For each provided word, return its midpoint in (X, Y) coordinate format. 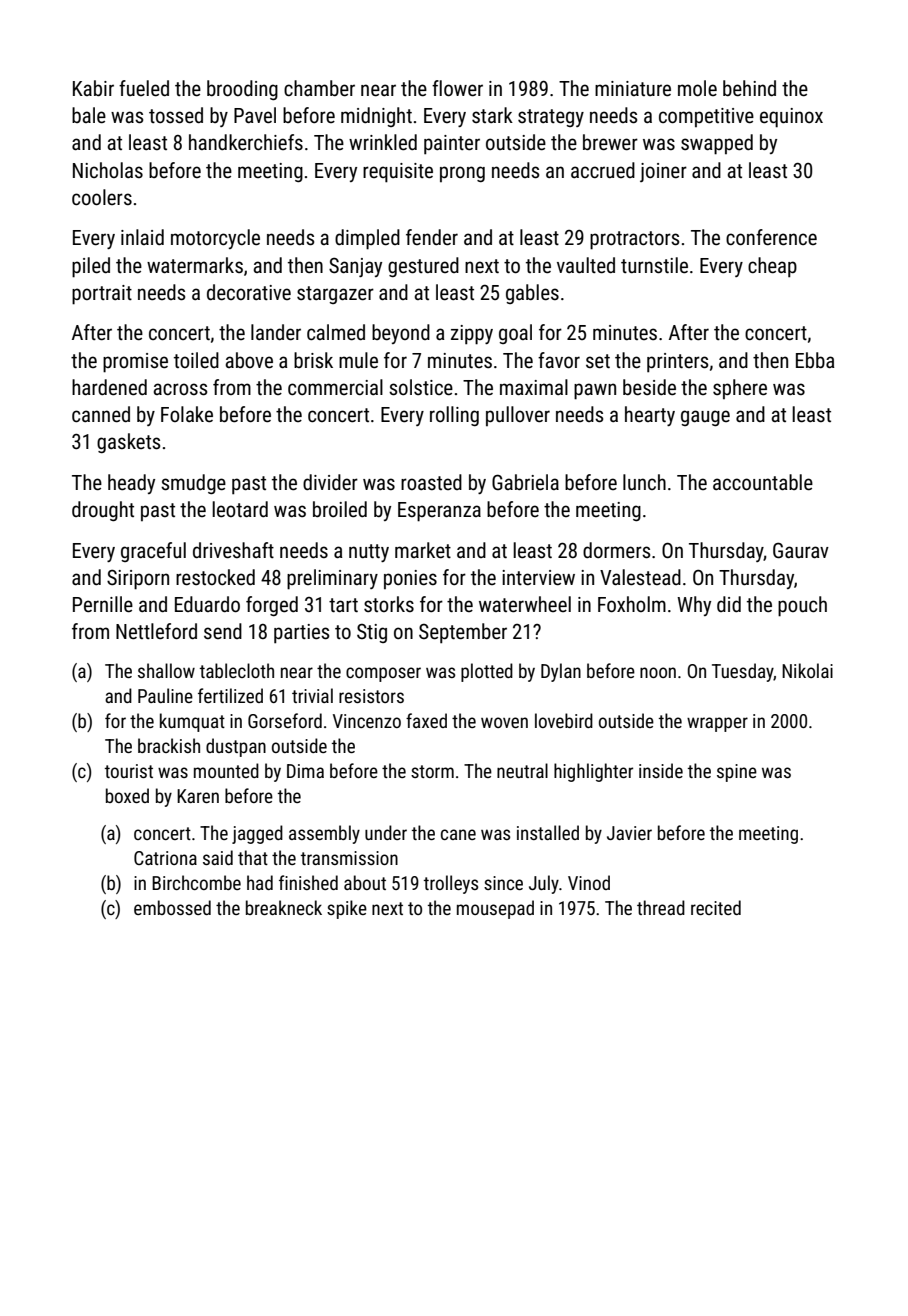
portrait (102, 295)
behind (749, 88)
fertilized (230, 695)
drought (103, 511)
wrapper (717, 724)
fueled (144, 88)
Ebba (815, 360)
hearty (650, 416)
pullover (518, 416)
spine (737, 773)
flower (457, 88)
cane (458, 834)
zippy (472, 335)
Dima (305, 771)
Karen (198, 796)
